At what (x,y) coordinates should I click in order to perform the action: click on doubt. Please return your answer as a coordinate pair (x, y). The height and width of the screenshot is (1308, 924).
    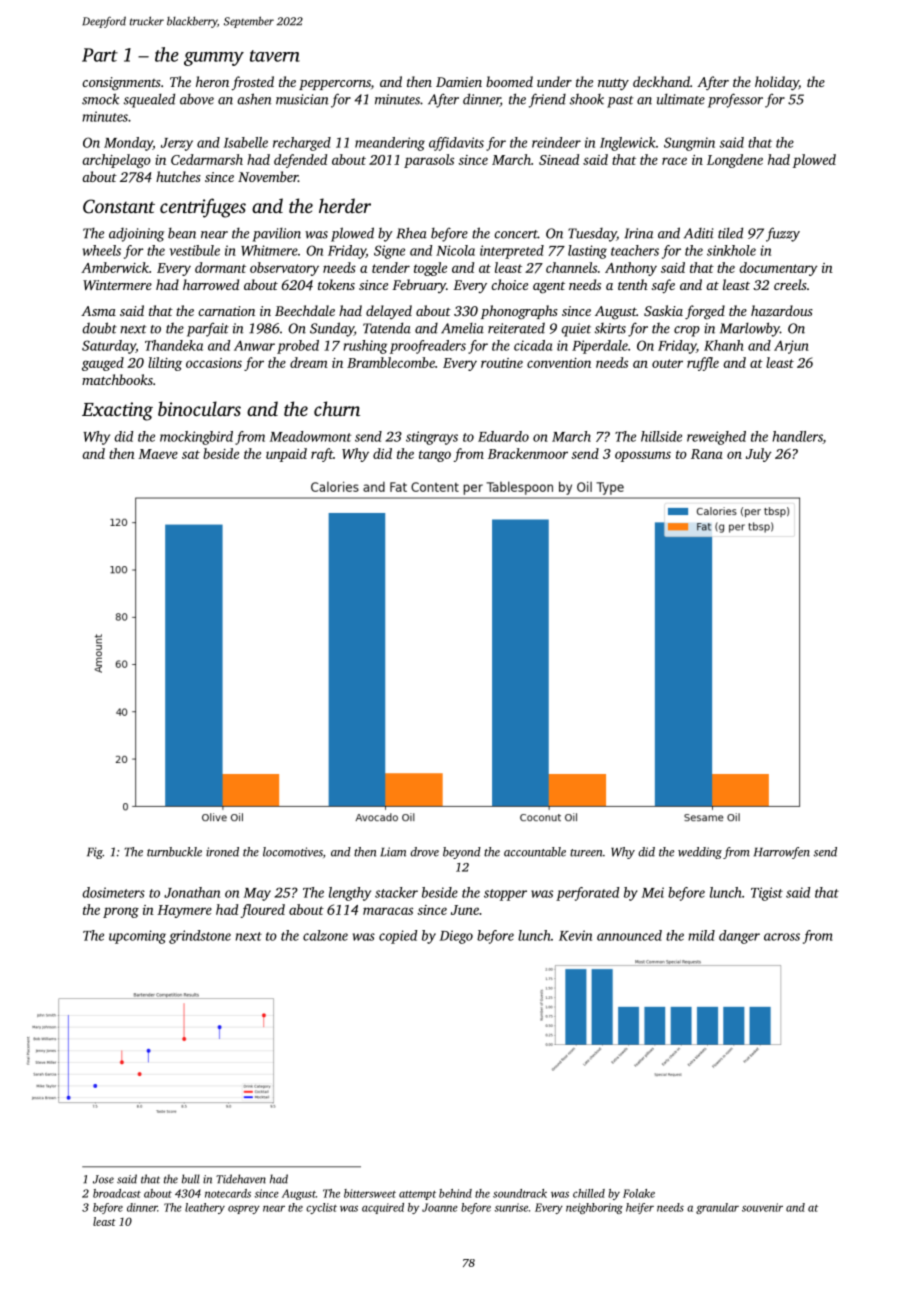
    Looking at the image, I should click on (99, 328).
